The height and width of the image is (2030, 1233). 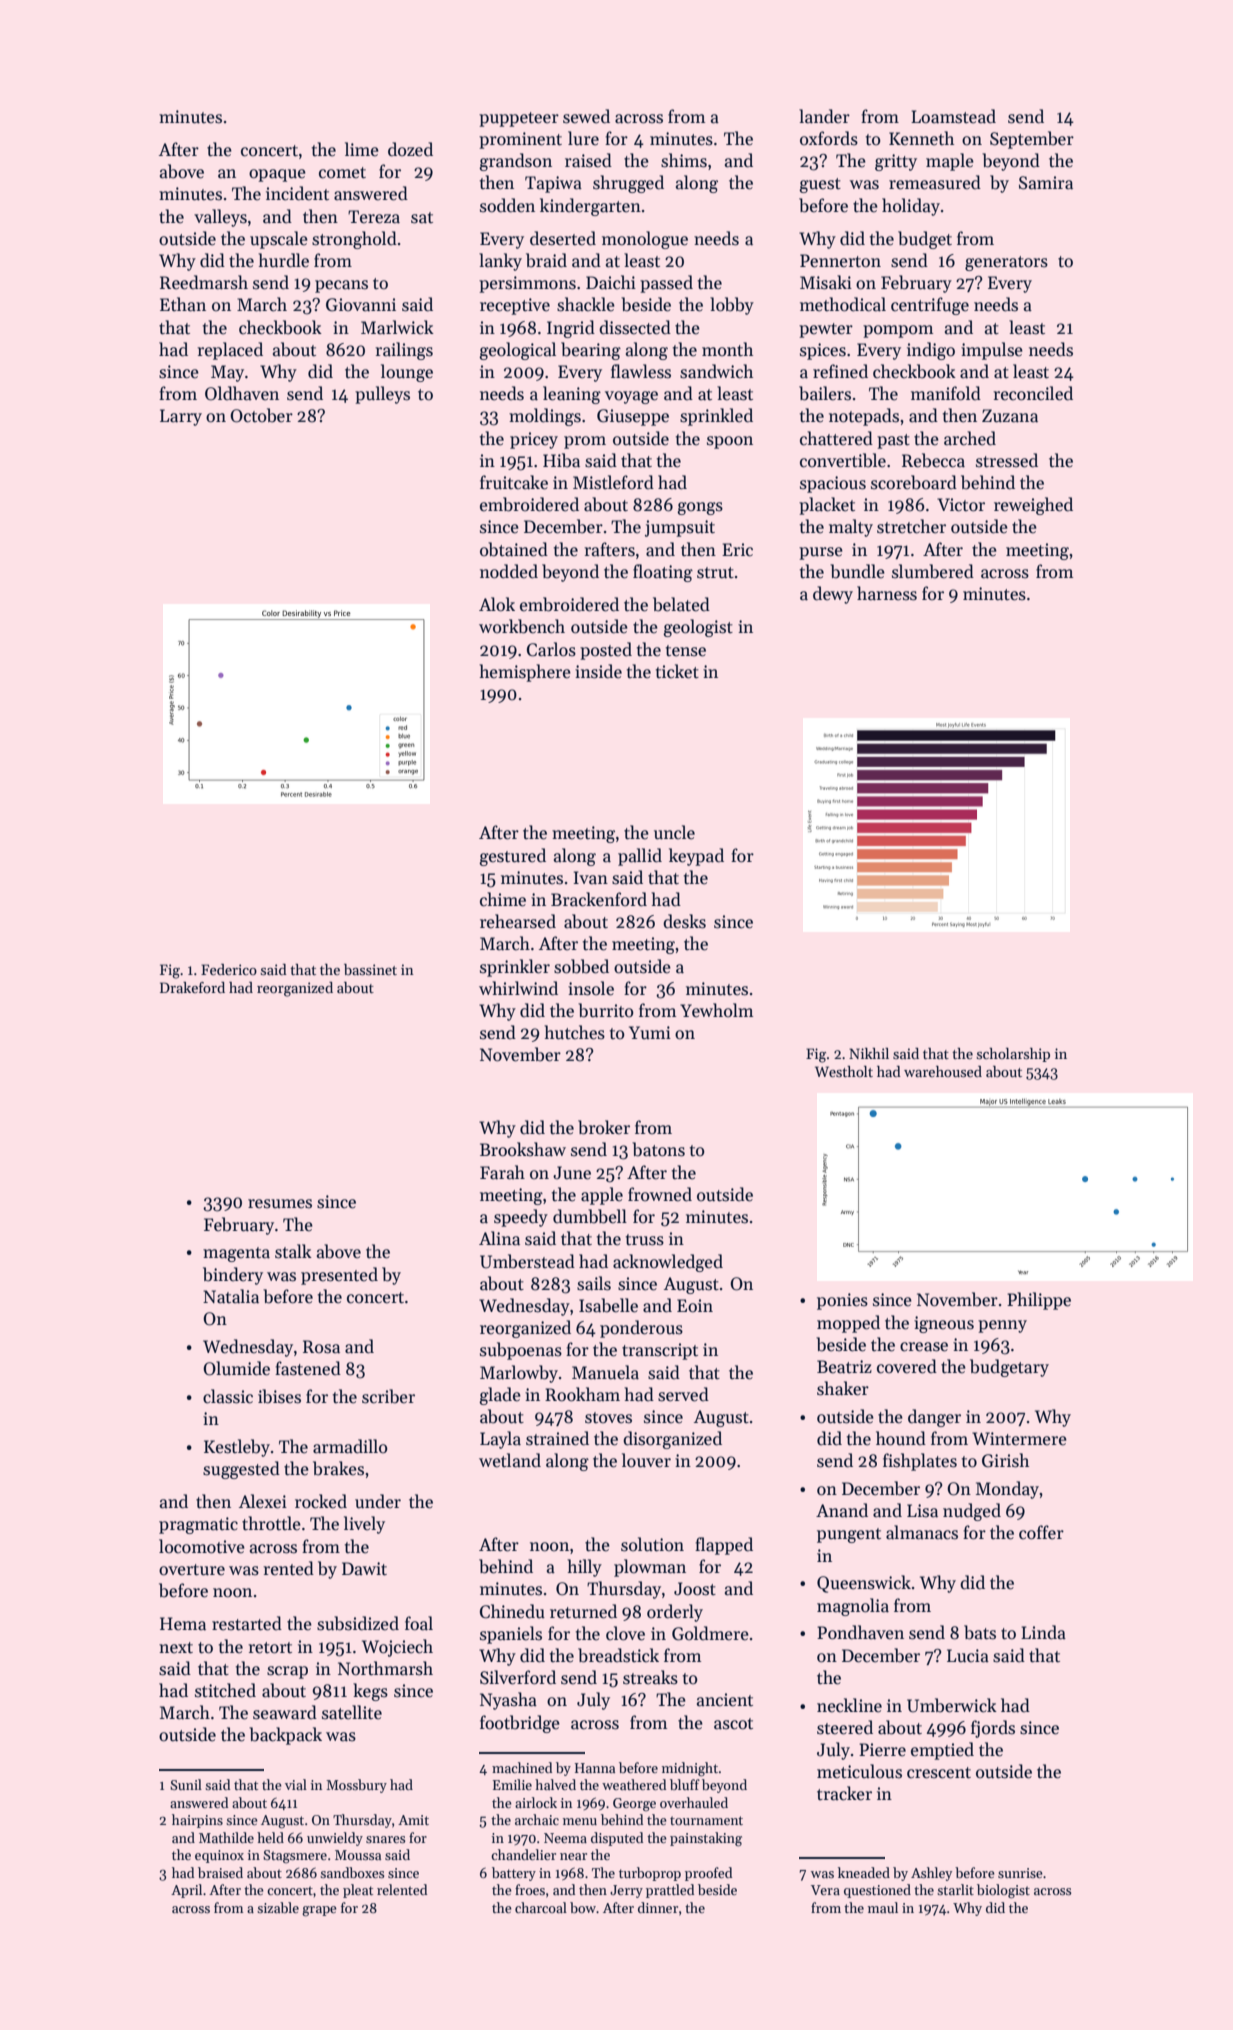 I want to click on Larry, so click(x=181, y=417).
